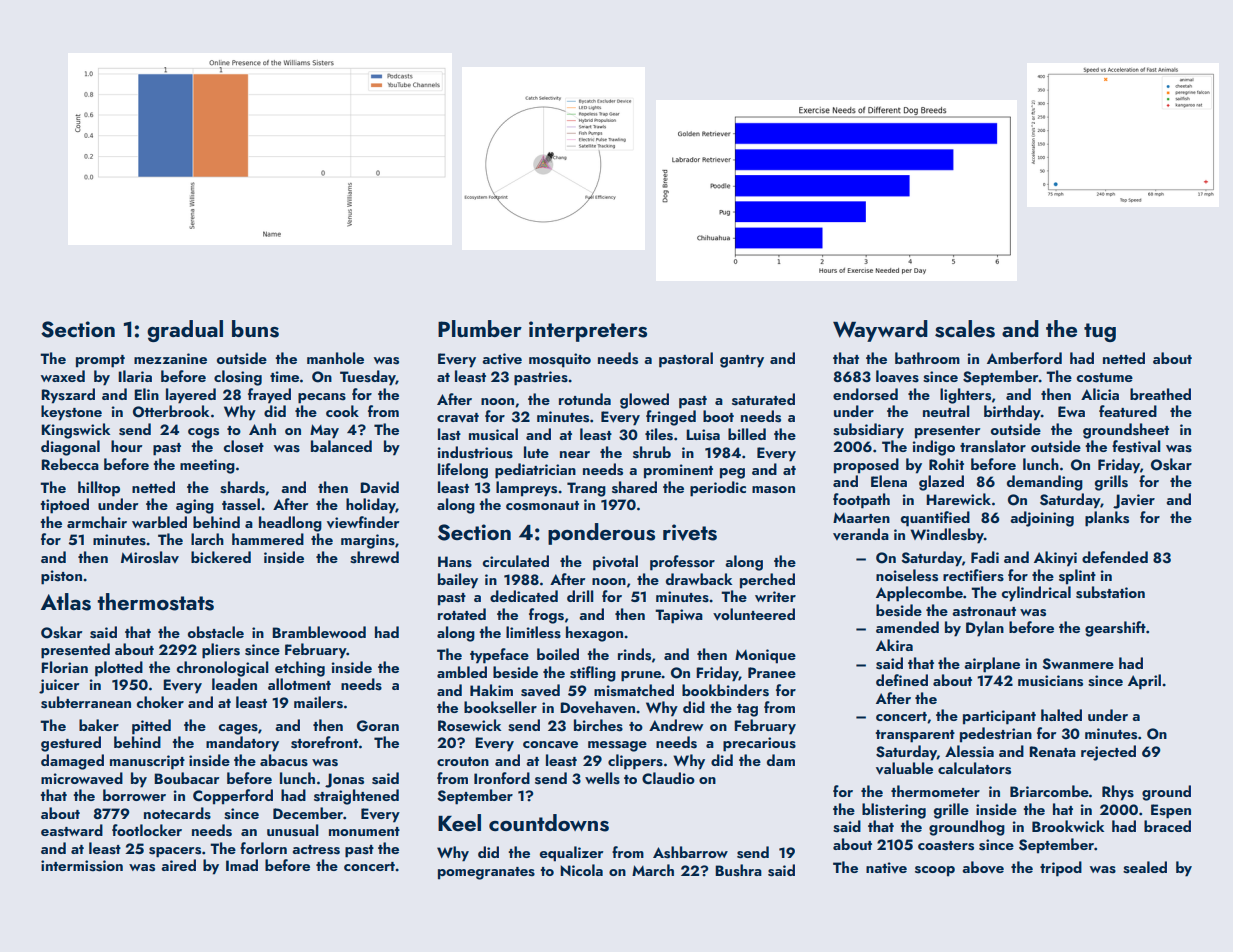  Describe the element at coordinates (1110, 592) in the screenshot. I see `substation` at that location.
